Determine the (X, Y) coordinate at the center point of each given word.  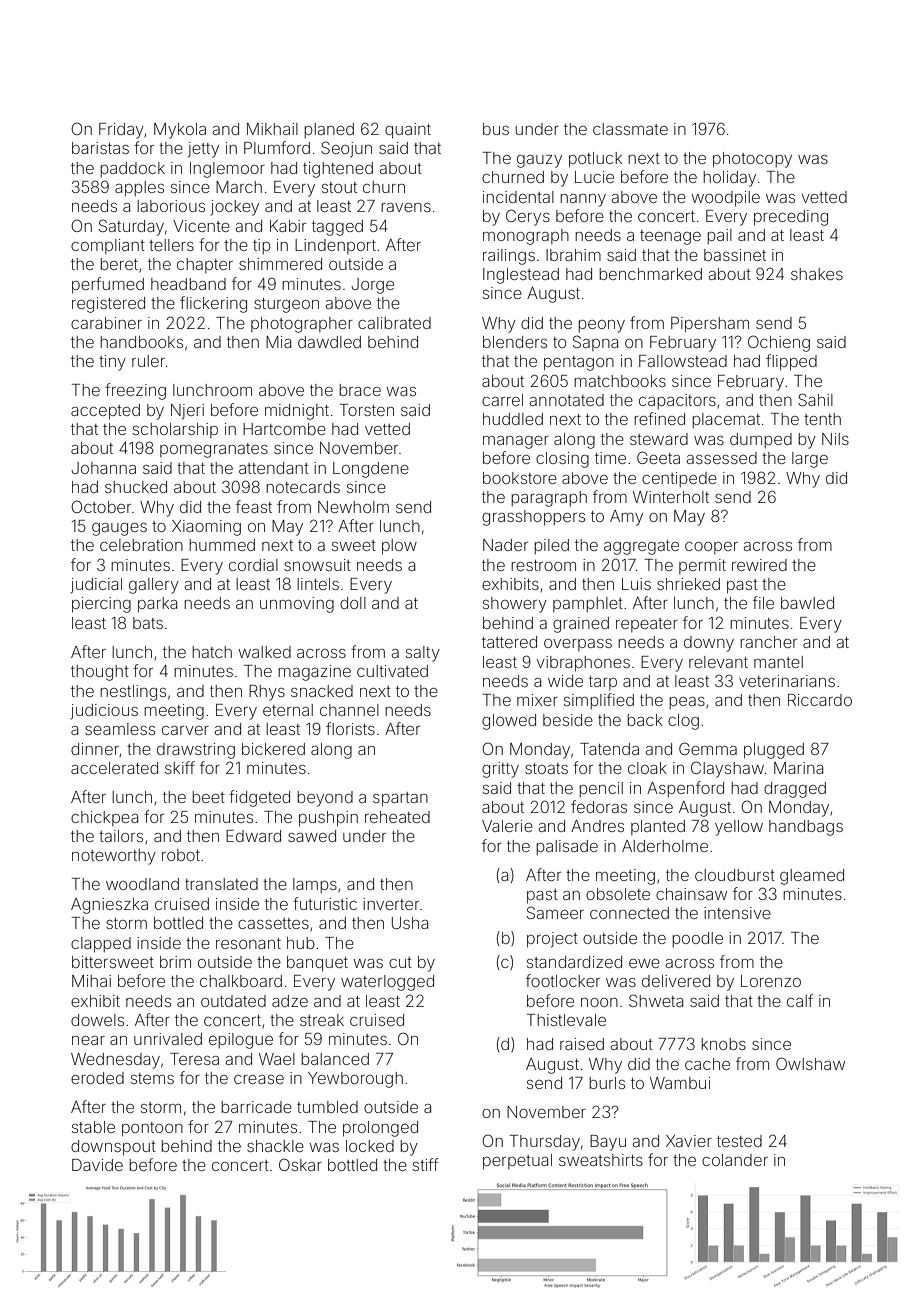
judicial (96, 586)
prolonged (380, 1129)
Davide (97, 1165)
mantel (778, 662)
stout (339, 187)
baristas (100, 148)
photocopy (752, 160)
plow (399, 547)
